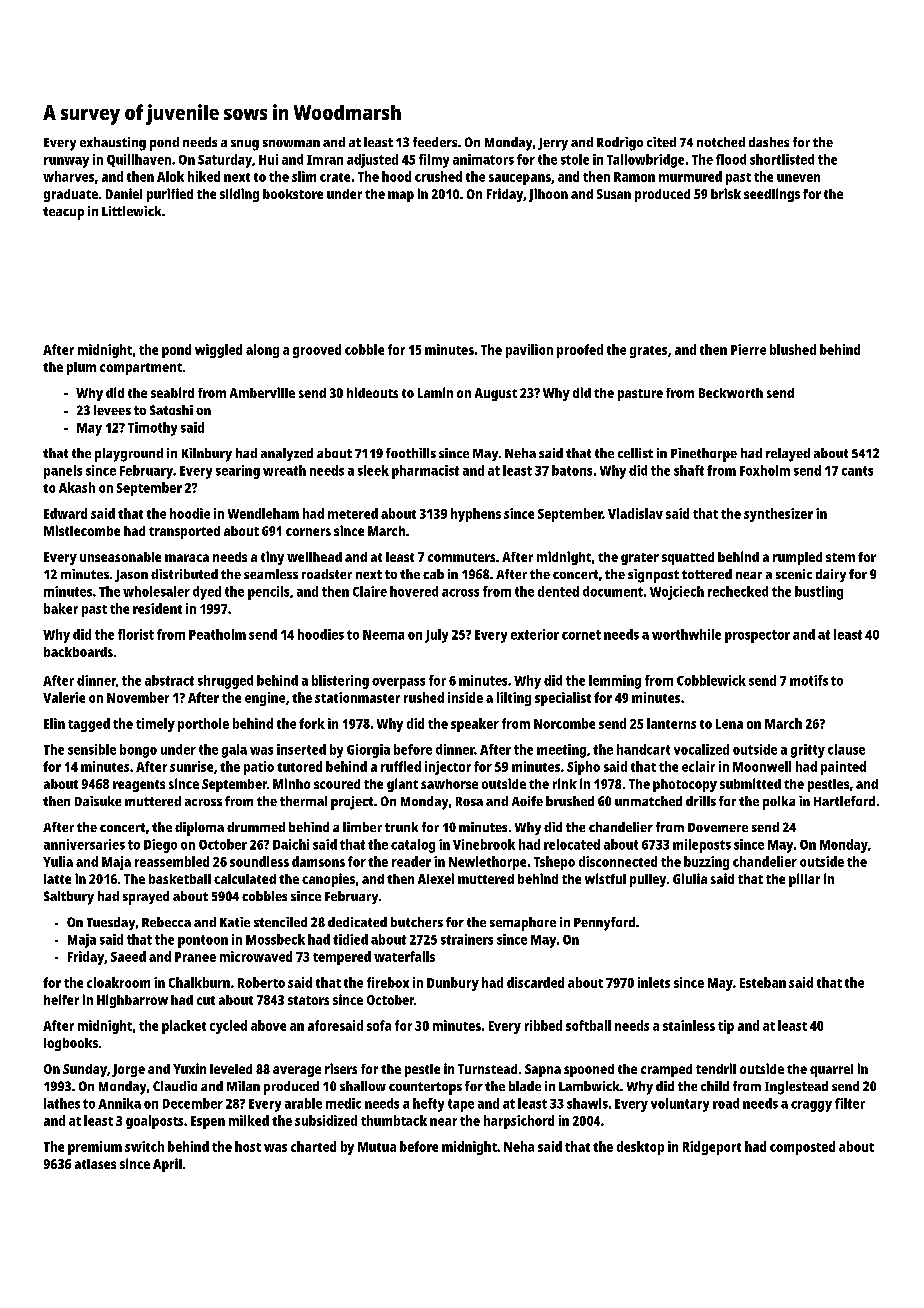 The height and width of the image is (1308, 924). Describe the element at coordinates (199, 829) in the image. I see `diploma` at that location.
